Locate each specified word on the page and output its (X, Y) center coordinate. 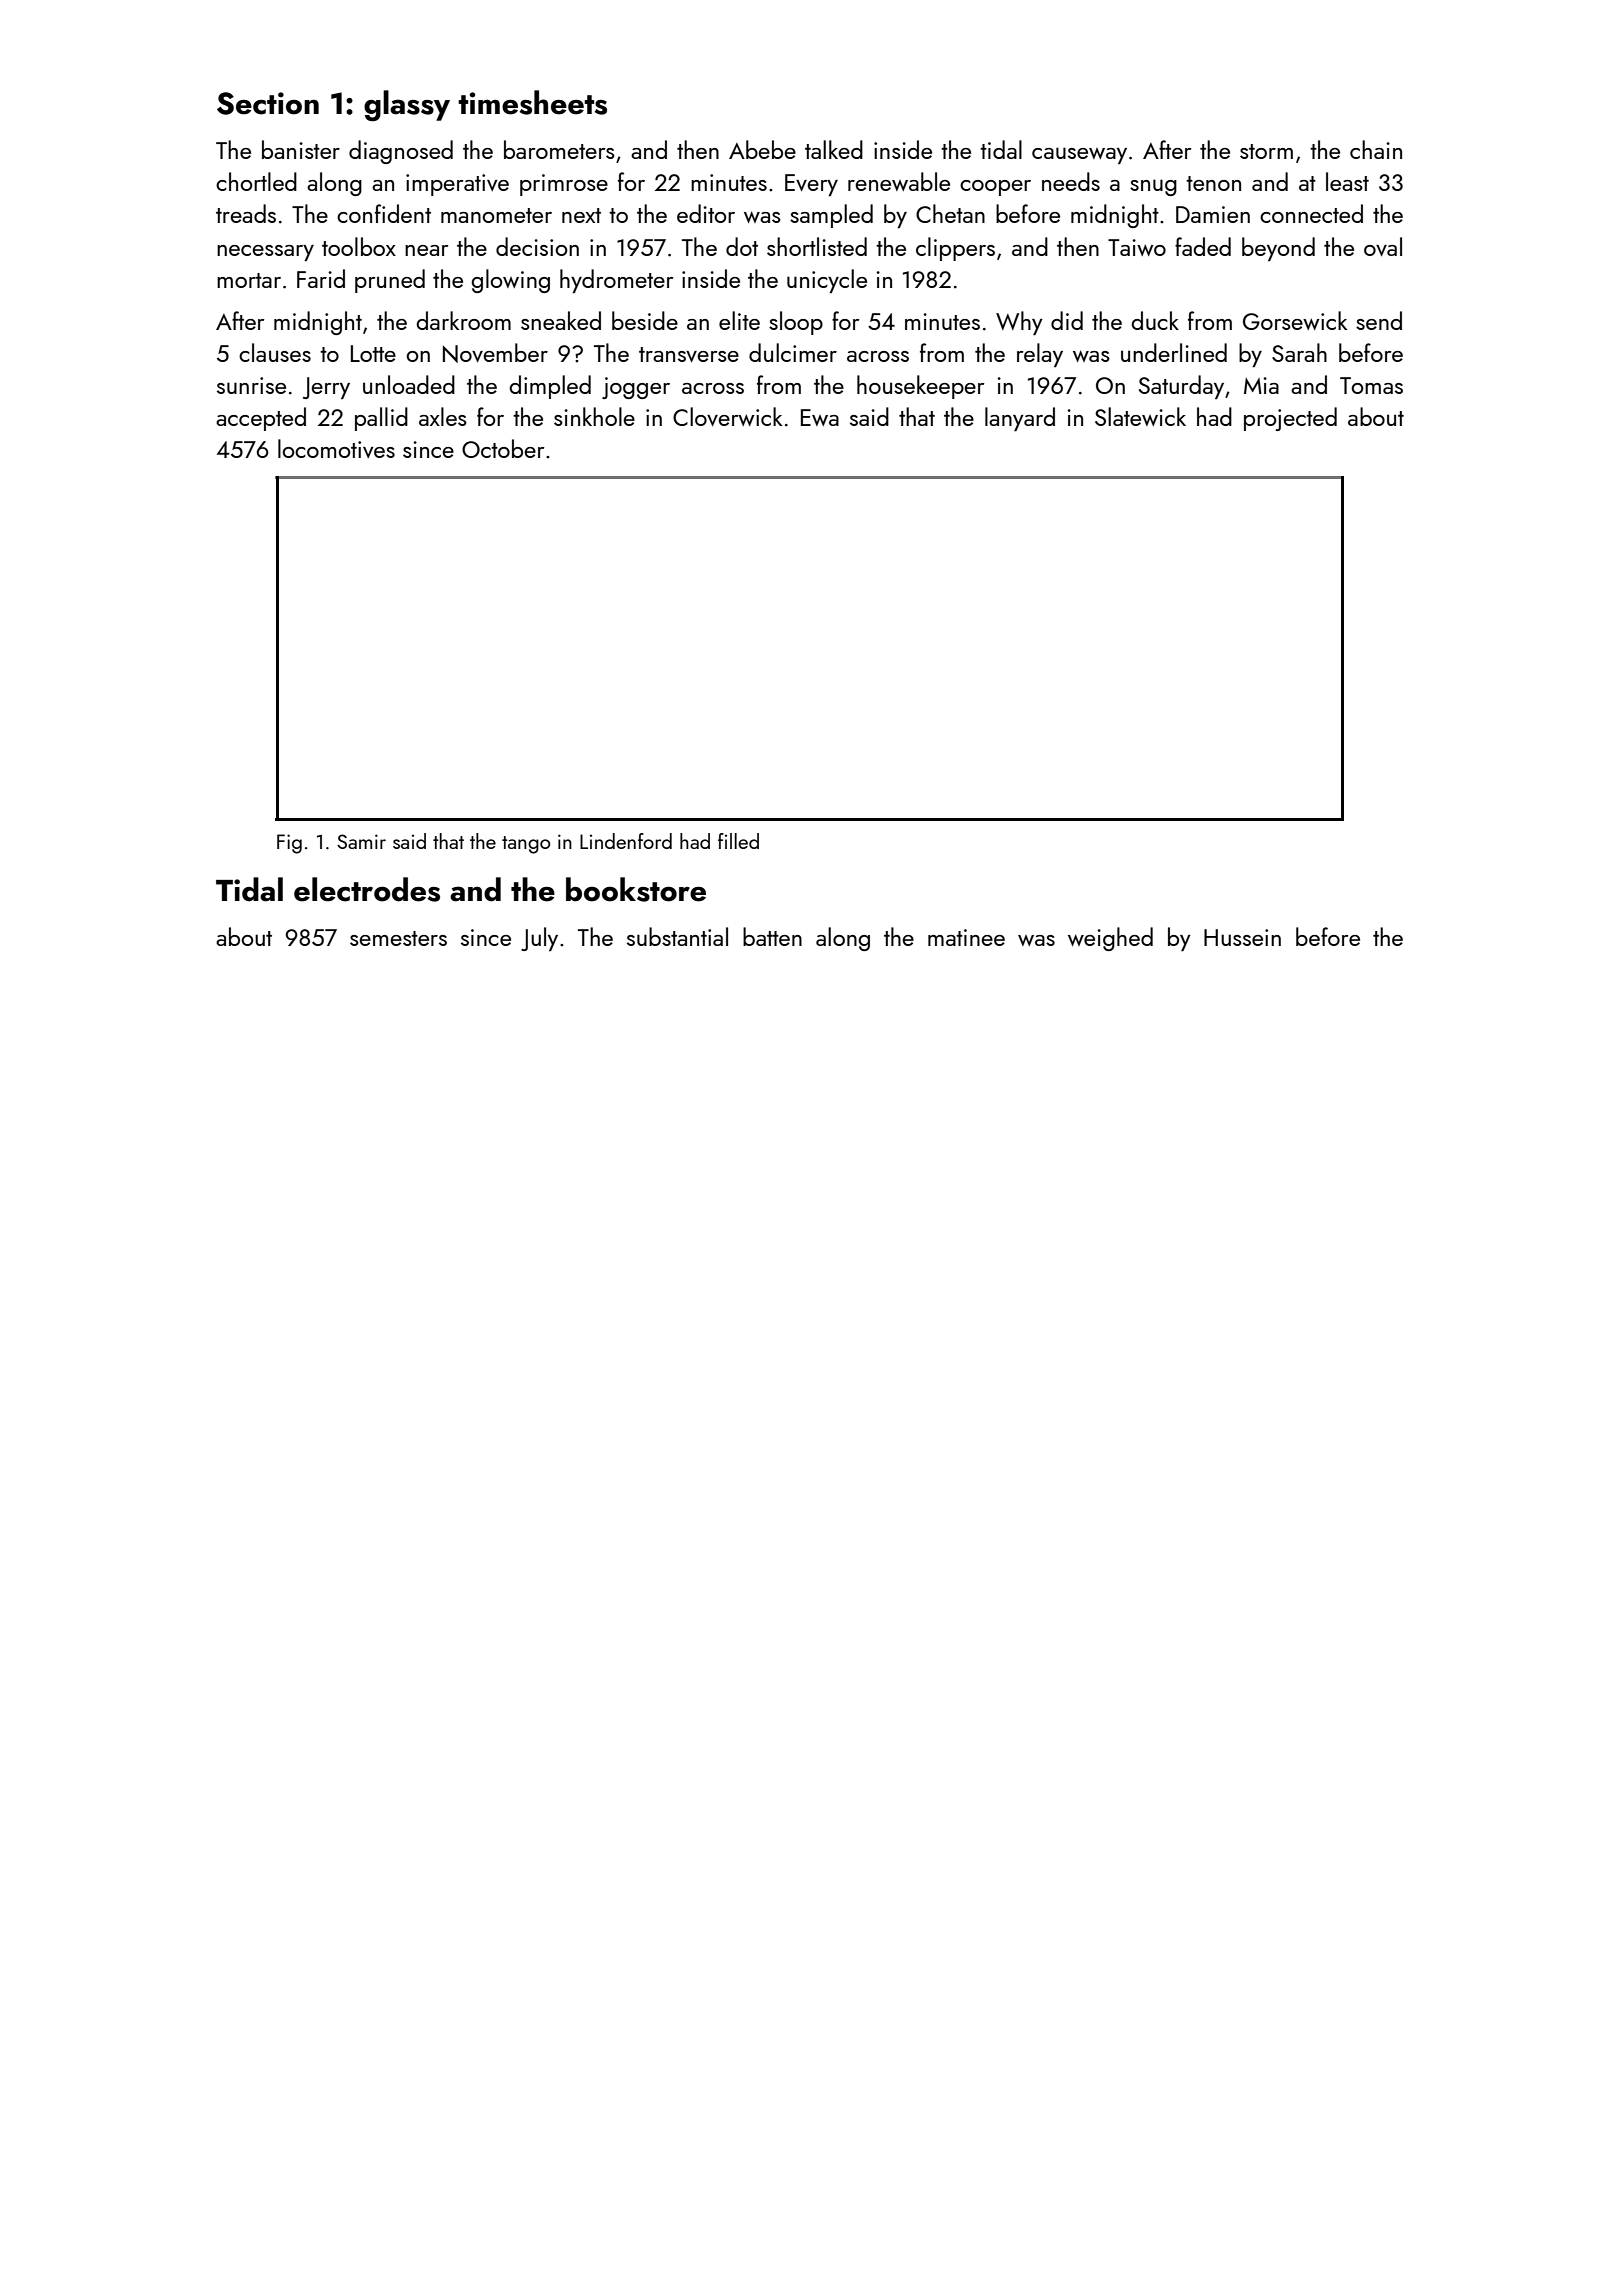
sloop (796, 323)
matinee (966, 937)
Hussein (1242, 937)
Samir (361, 841)
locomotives (336, 448)
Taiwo (1137, 247)
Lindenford (626, 841)
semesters (398, 938)
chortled (256, 181)
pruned (390, 281)
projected (1290, 419)
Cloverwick (727, 416)
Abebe (762, 149)
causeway (1079, 155)
